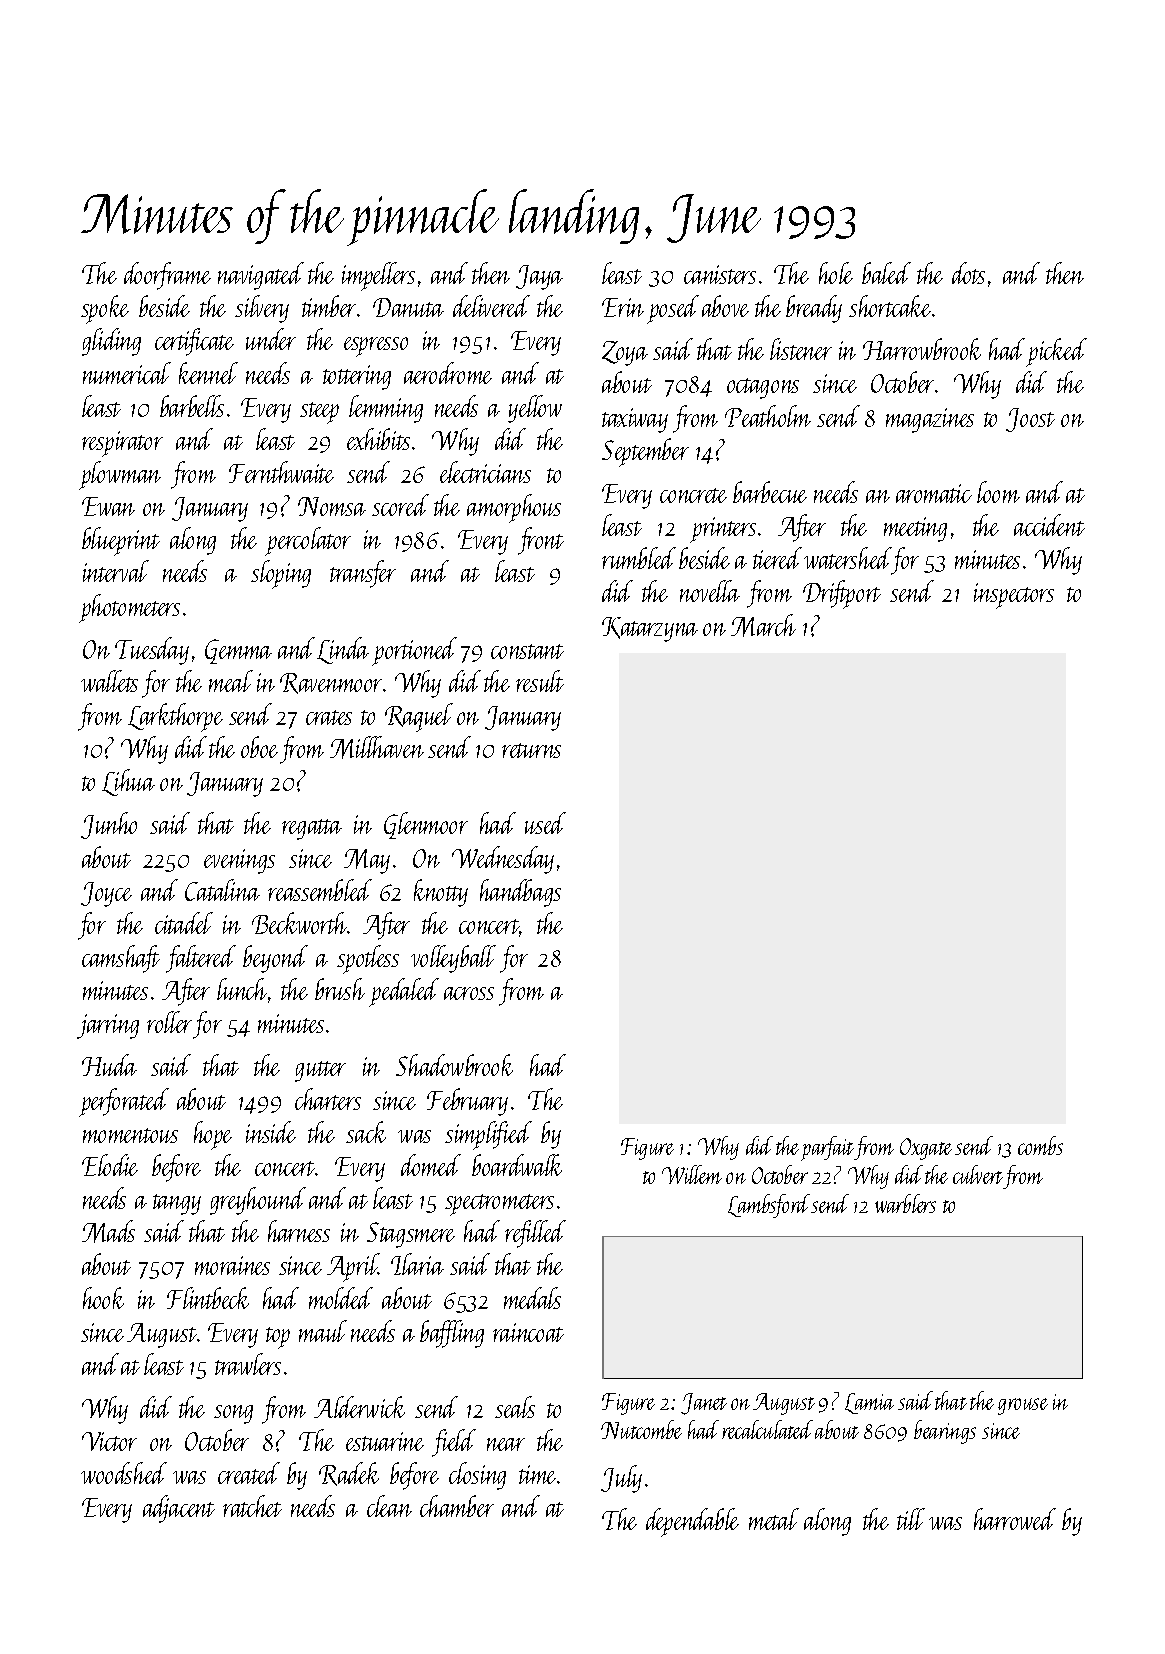 The image size is (1165, 1654). I want to click on warblers, so click(905, 1203).
